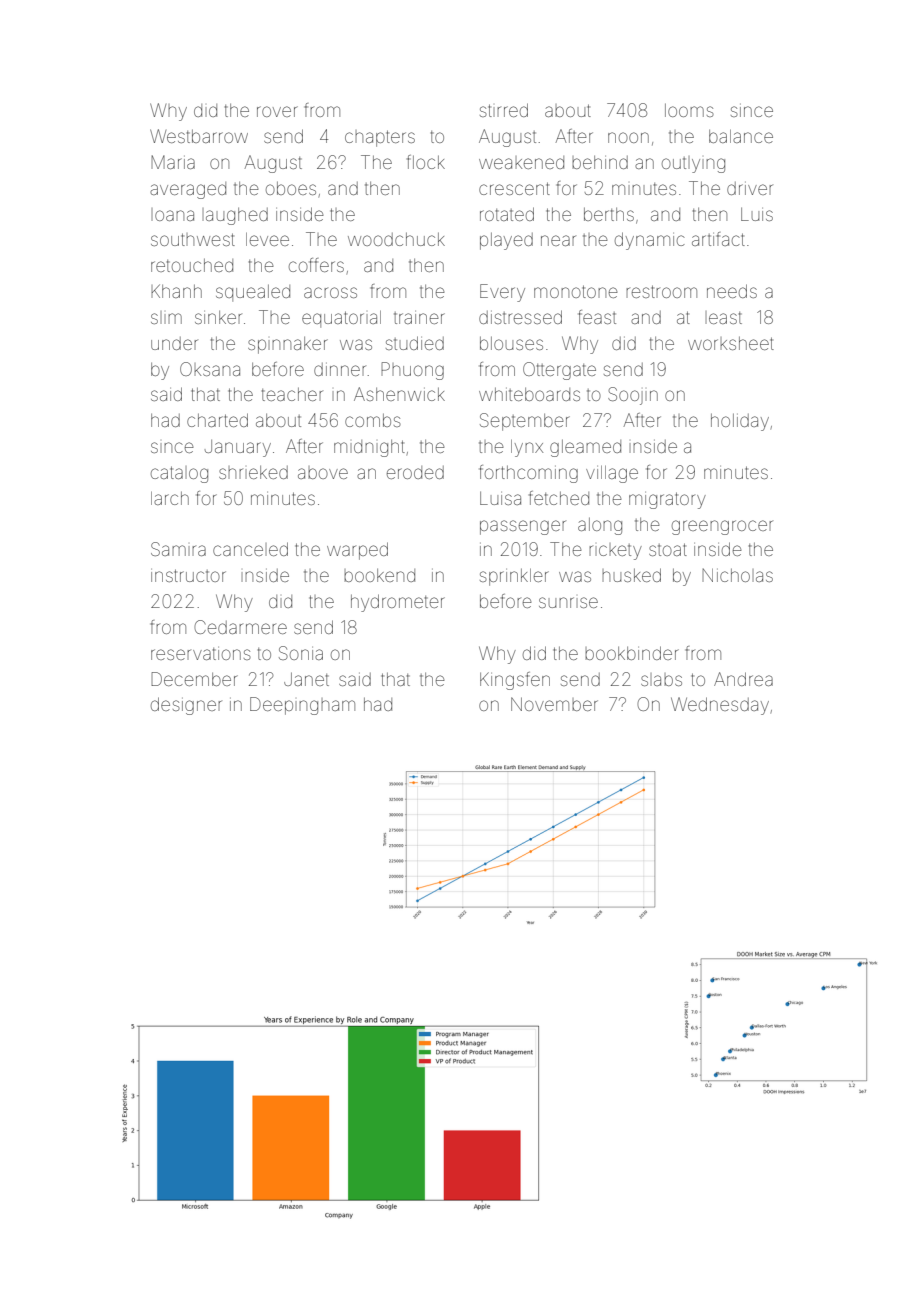 The height and width of the screenshot is (1311, 924). Describe the element at coordinates (597, 317) in the screenshot. I see `feast` at that location.
